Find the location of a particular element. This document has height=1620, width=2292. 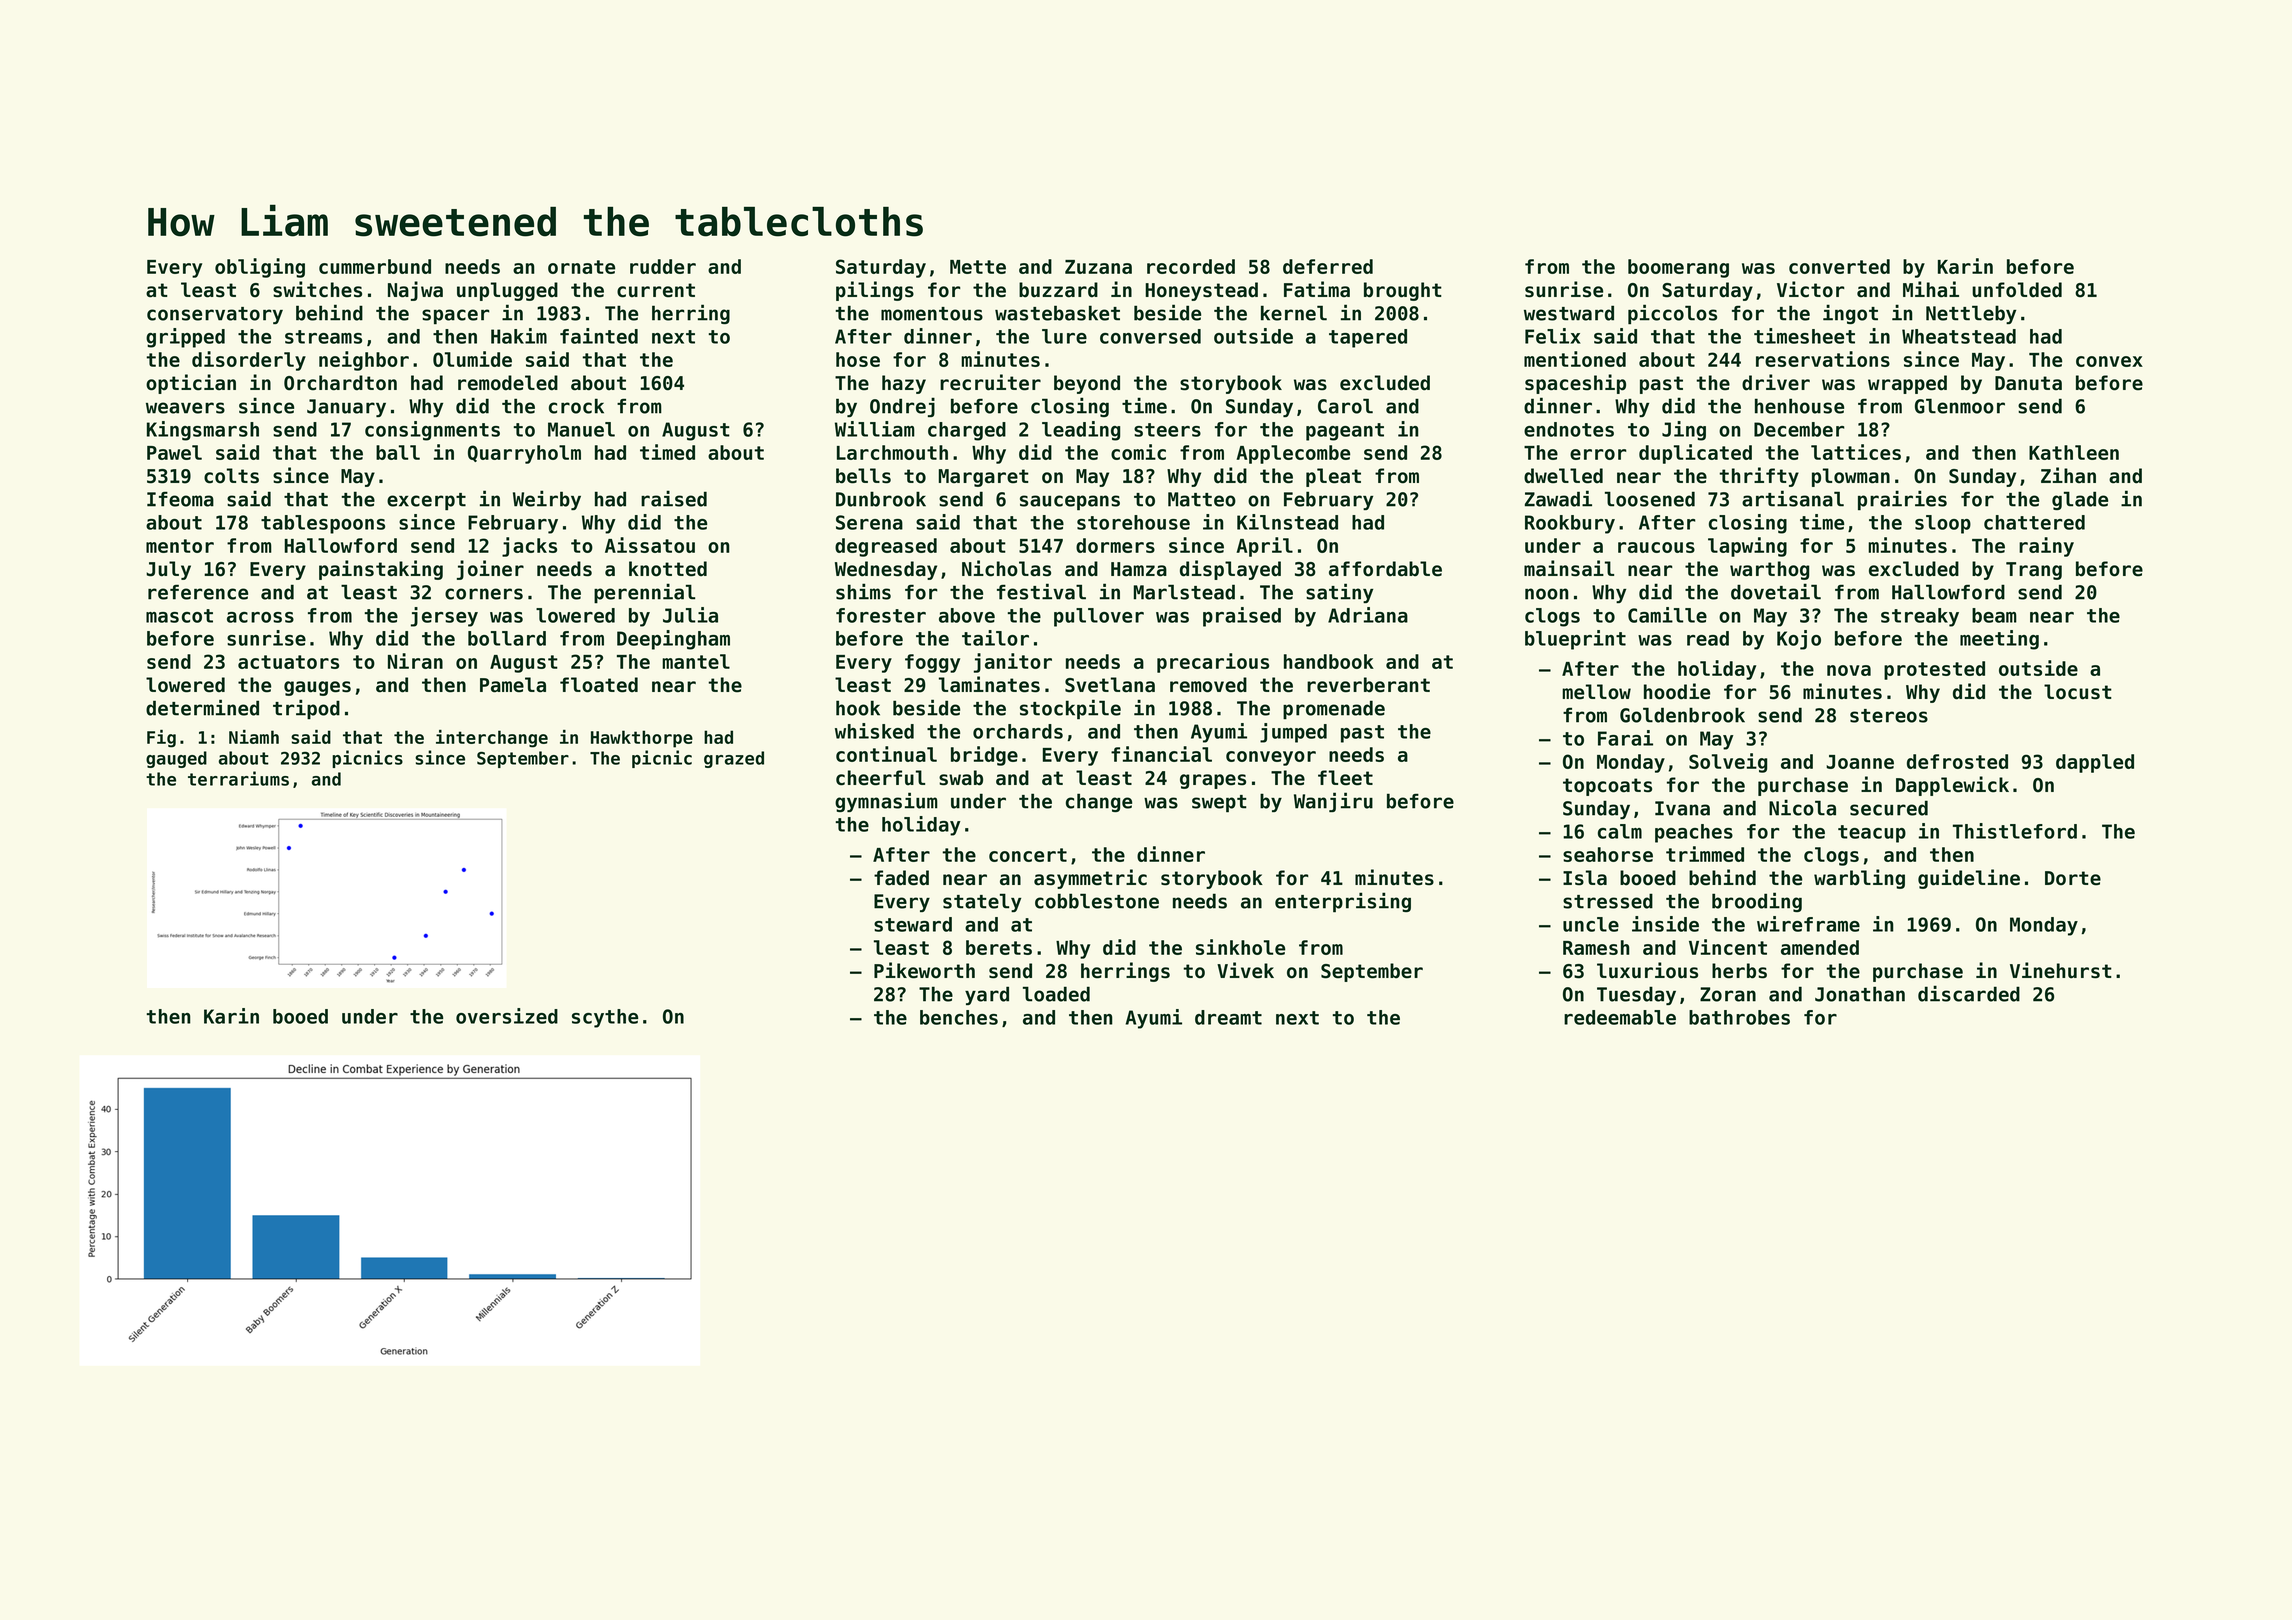

neighbor is located at coordinates (364, 361).
